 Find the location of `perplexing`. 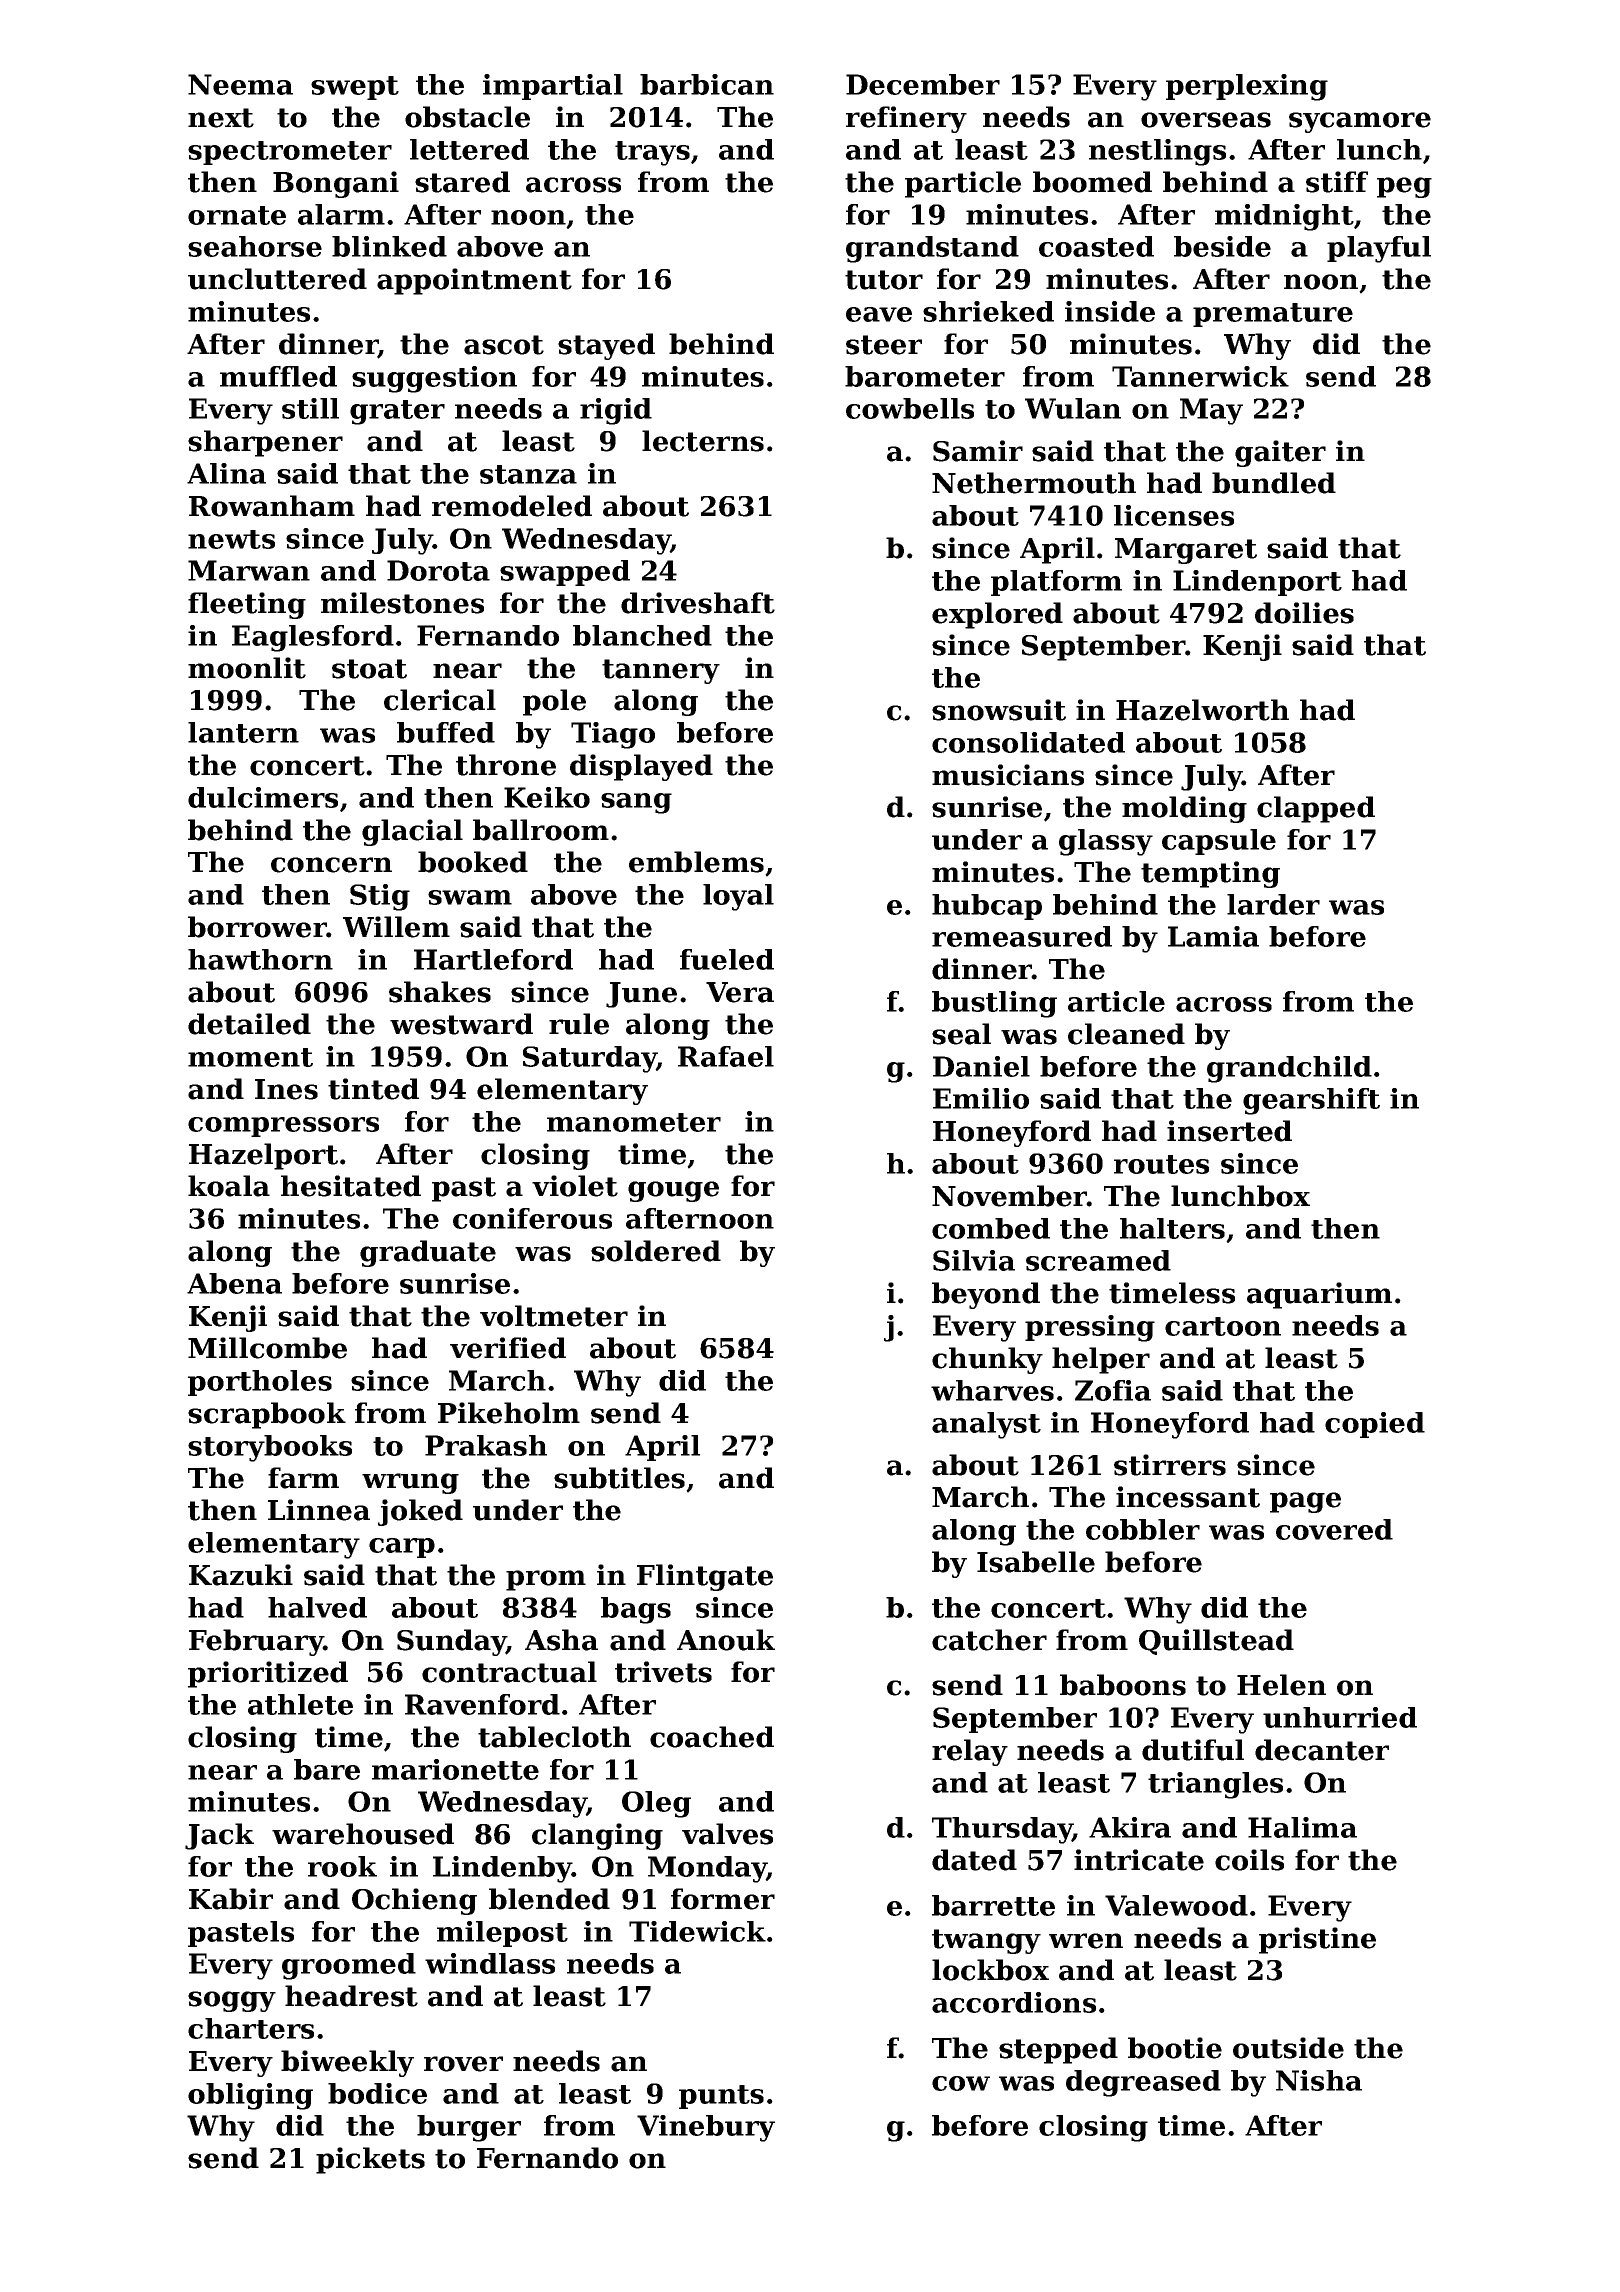

perplexing is located at coordinates (1247, 87).
